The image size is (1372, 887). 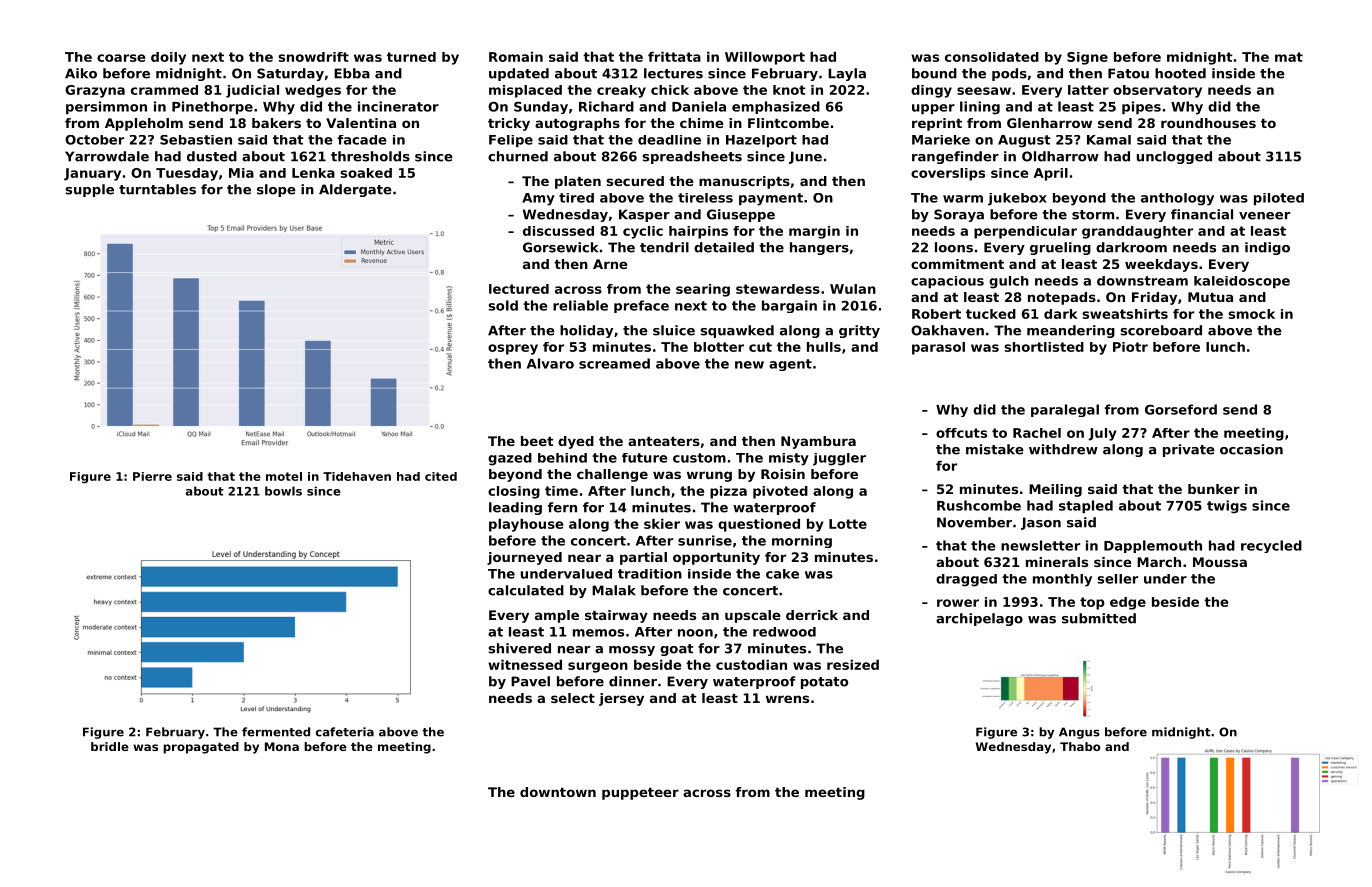 What do you see at coordinates (276, 732) in the document?
I see `fermented` at bounding box center [276, 732].
